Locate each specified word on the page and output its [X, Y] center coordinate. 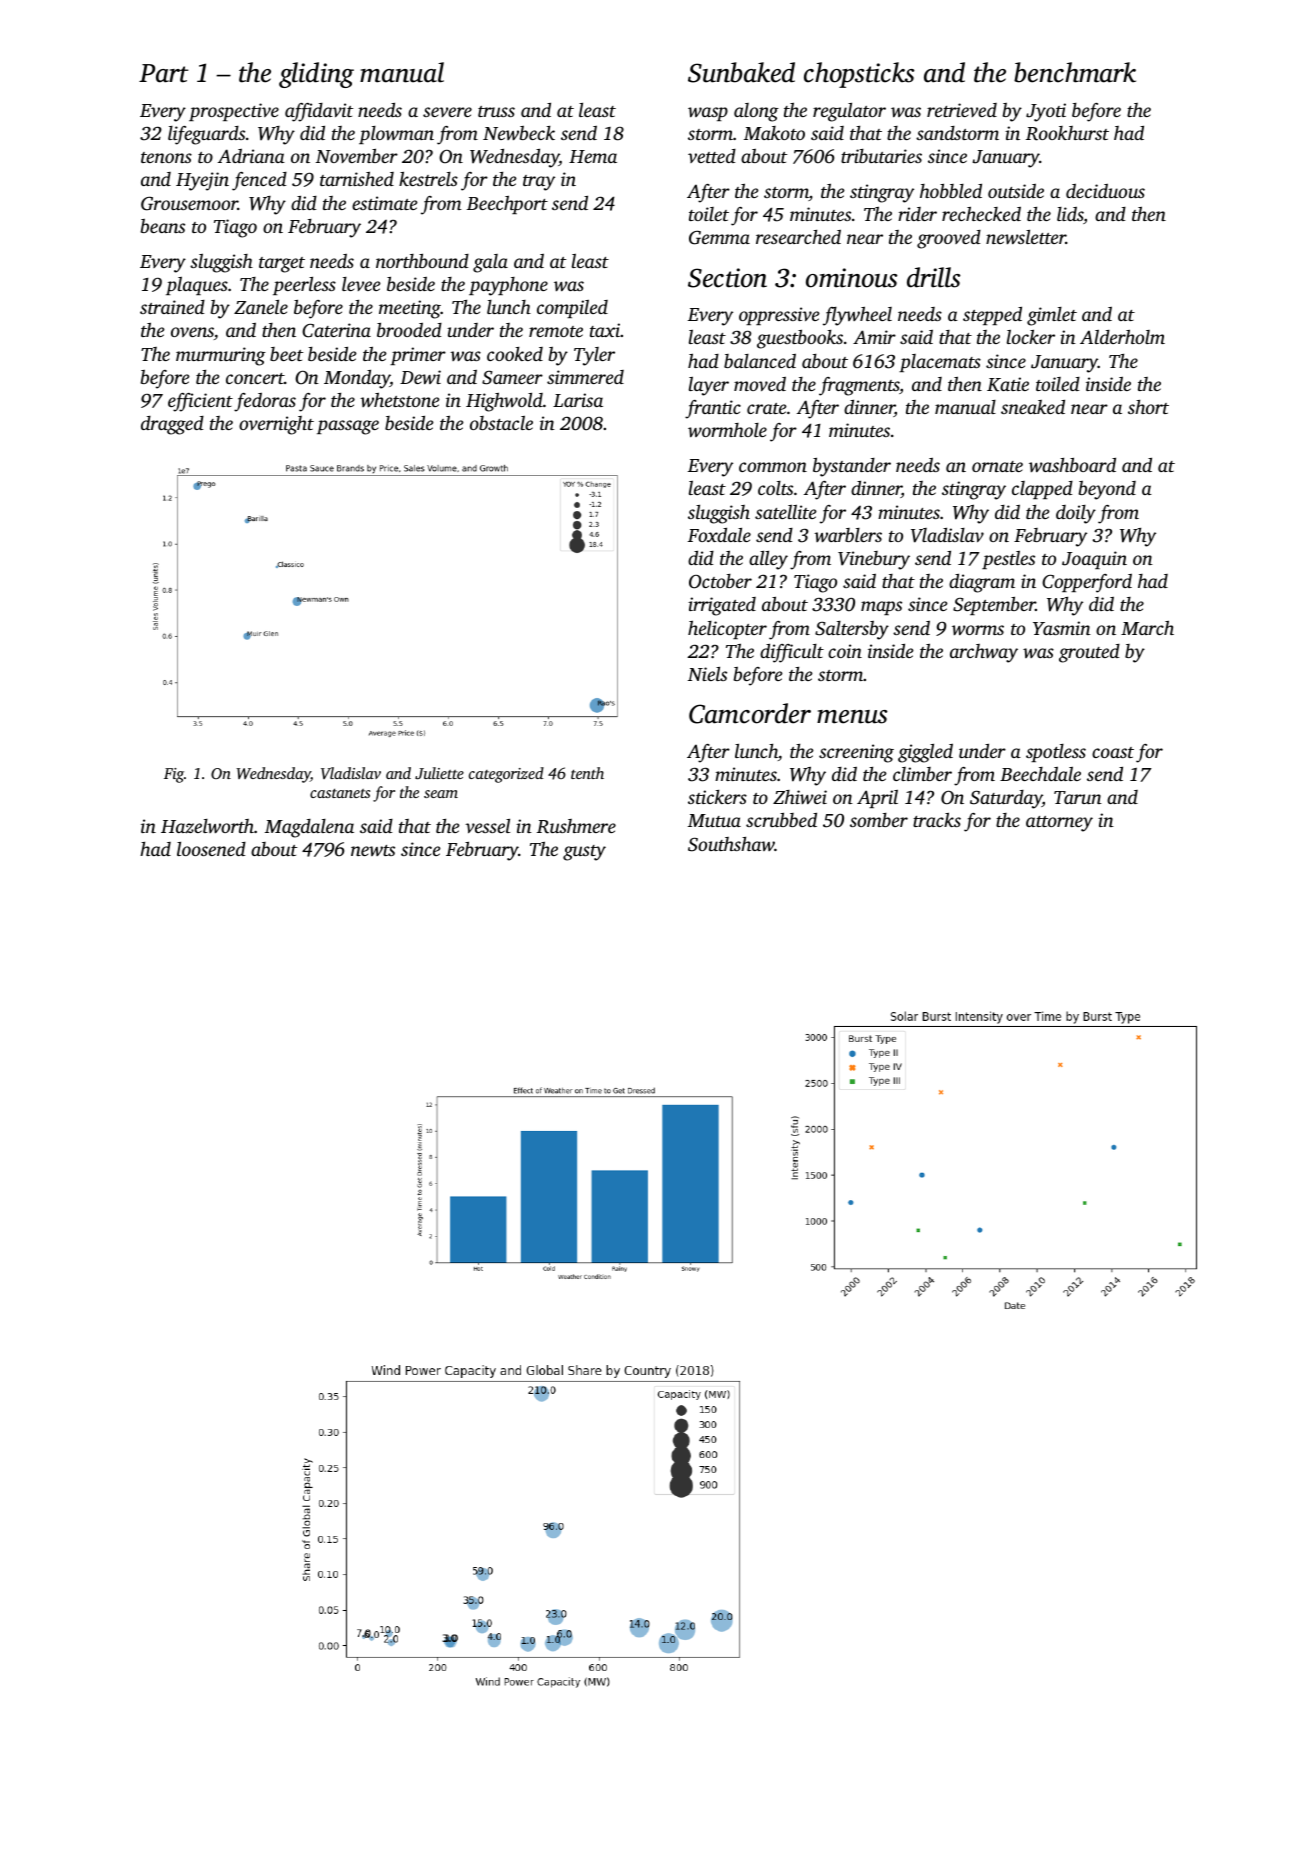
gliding [316, 75]
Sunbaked [741, 72]
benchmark [1075, 72]
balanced [760, 360]
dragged [172, 425]
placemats [940, 363]
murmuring [221, 356]
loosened [211, 849]
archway [984, 653]
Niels [707, 674]
